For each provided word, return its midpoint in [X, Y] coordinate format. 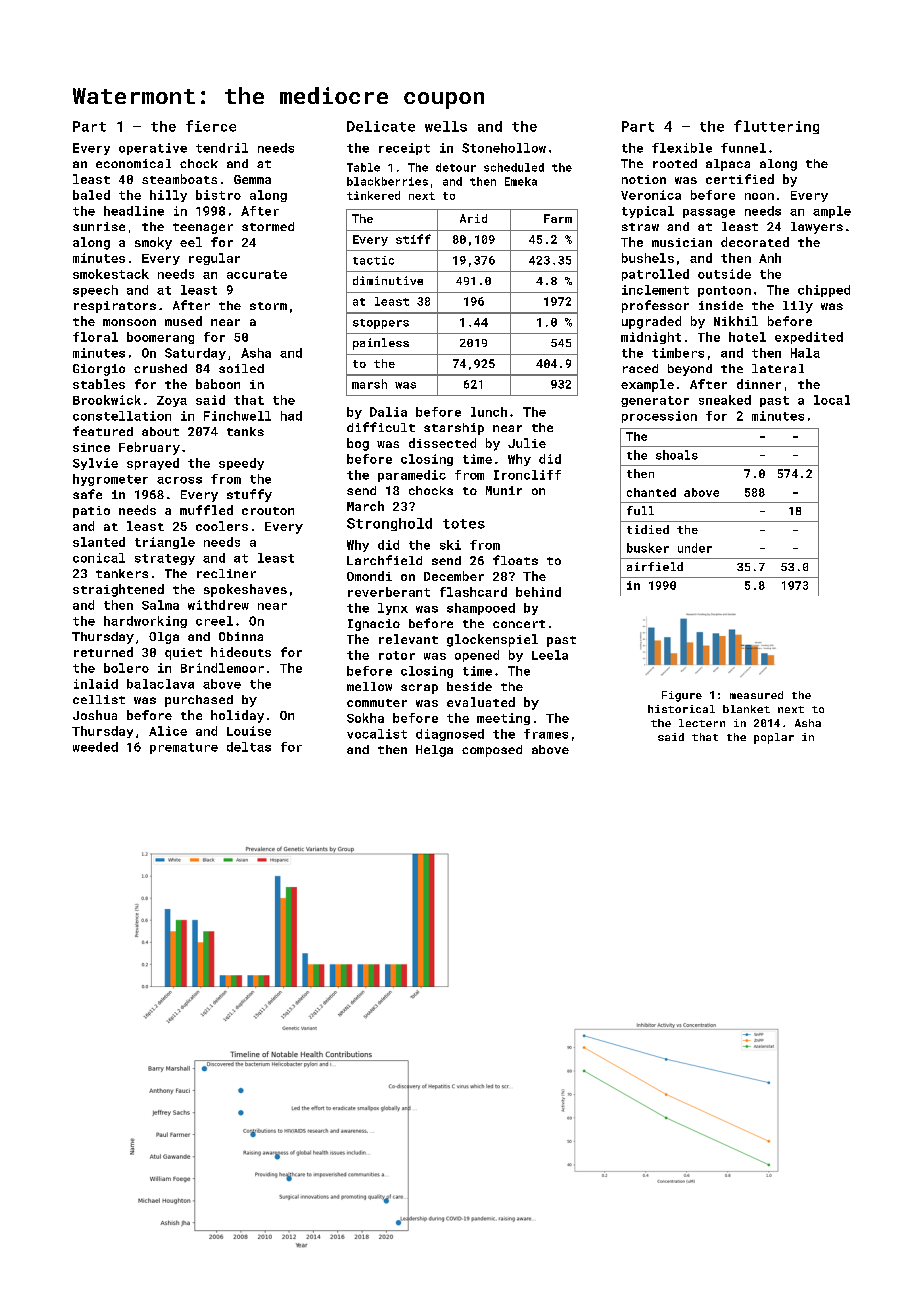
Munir [504, 490]
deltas [249, 747]
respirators [115, 307]
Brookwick [107, 400]
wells [446, 126]
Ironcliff [527, 475]
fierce [211, 126]
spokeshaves [245, 590]
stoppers [381, 324]
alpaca [728, 165]
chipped [824, 291]
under [695, 548]
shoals [677, 455]
